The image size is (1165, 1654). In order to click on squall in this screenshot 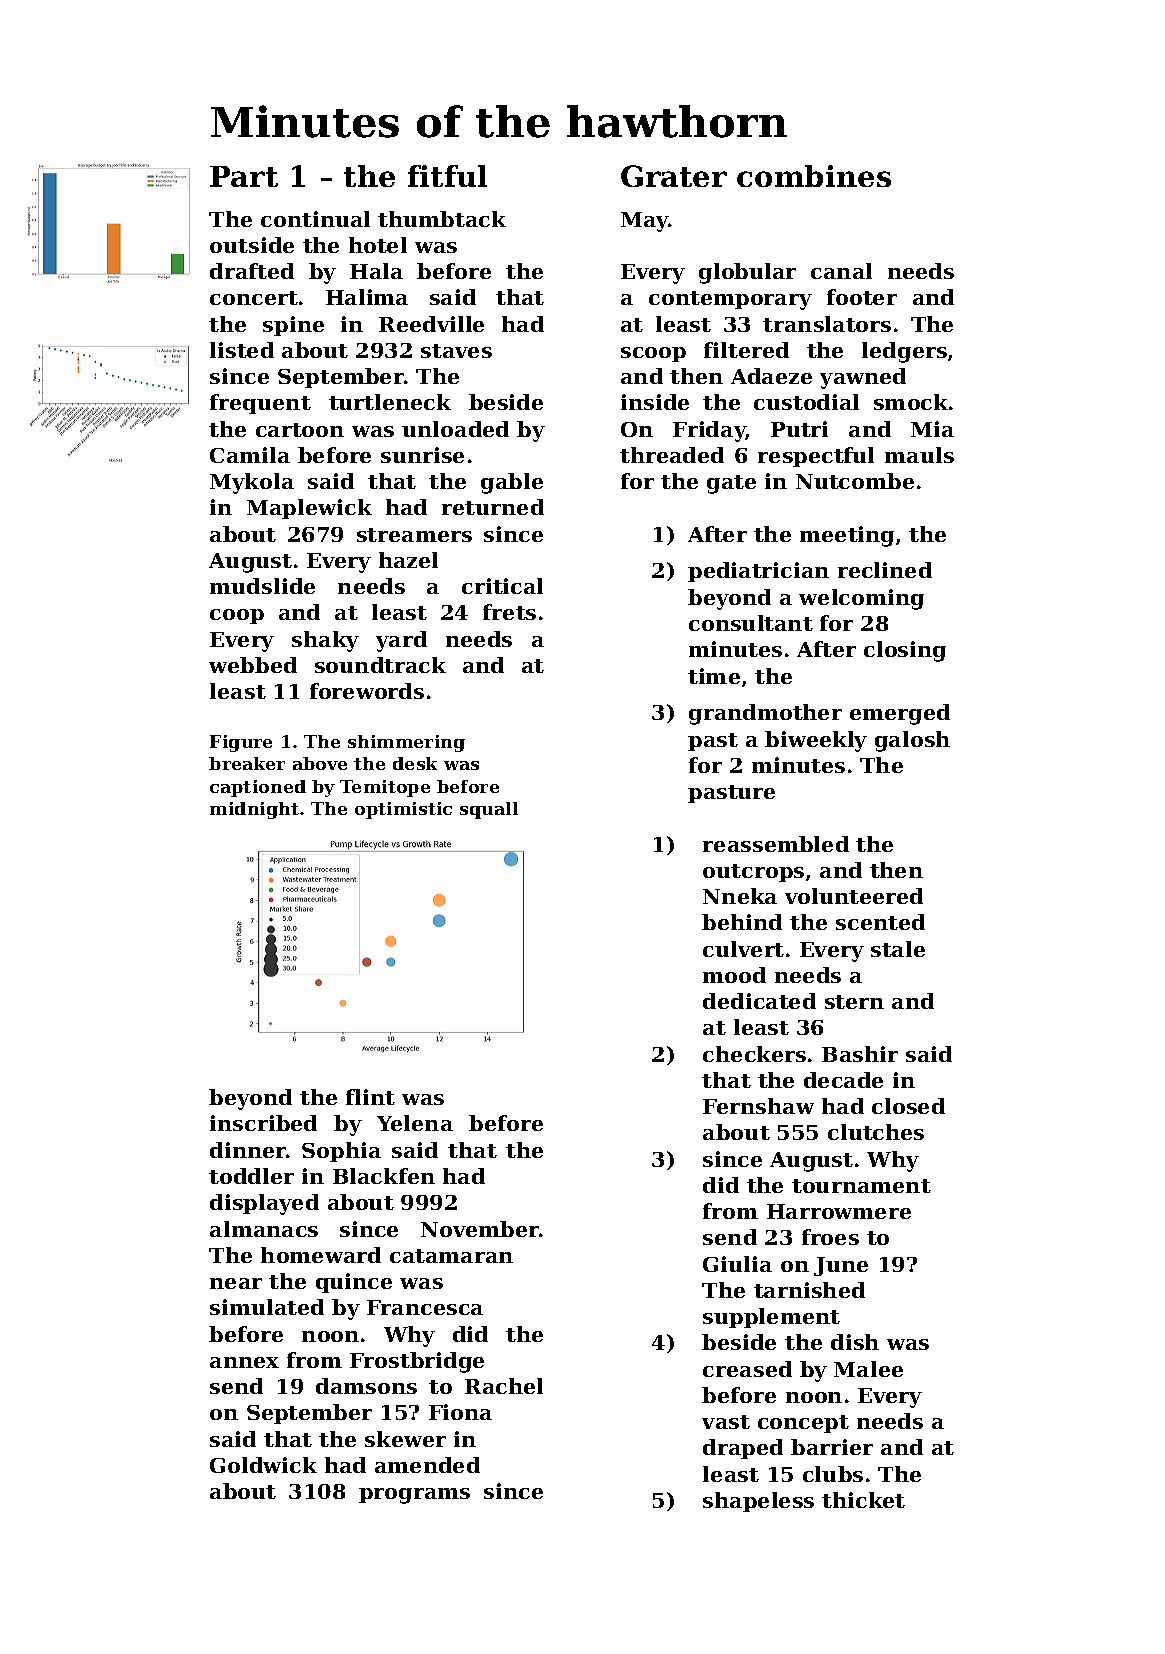, I will do `click(489, 810)`.
